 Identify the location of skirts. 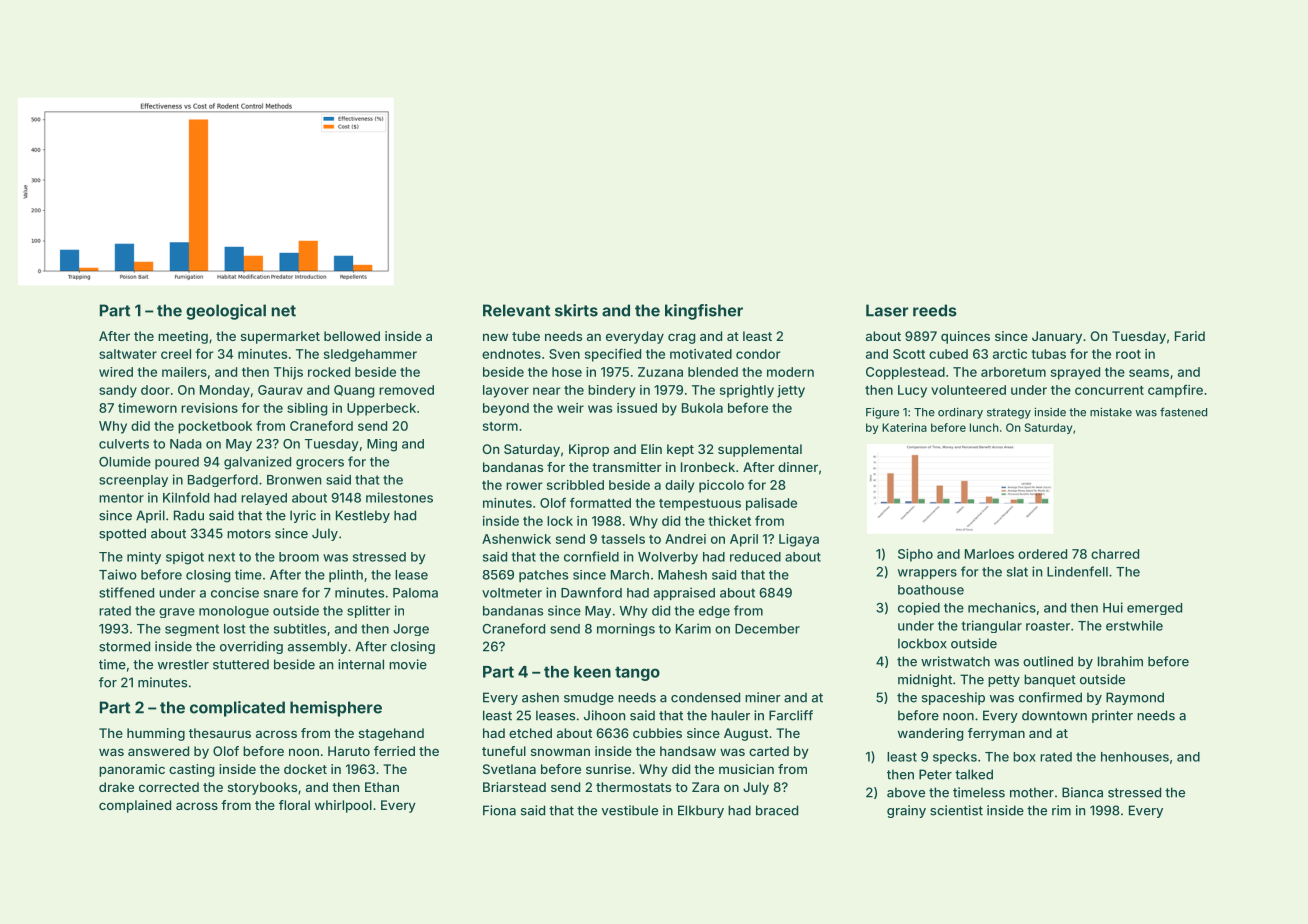
(576, 310).
